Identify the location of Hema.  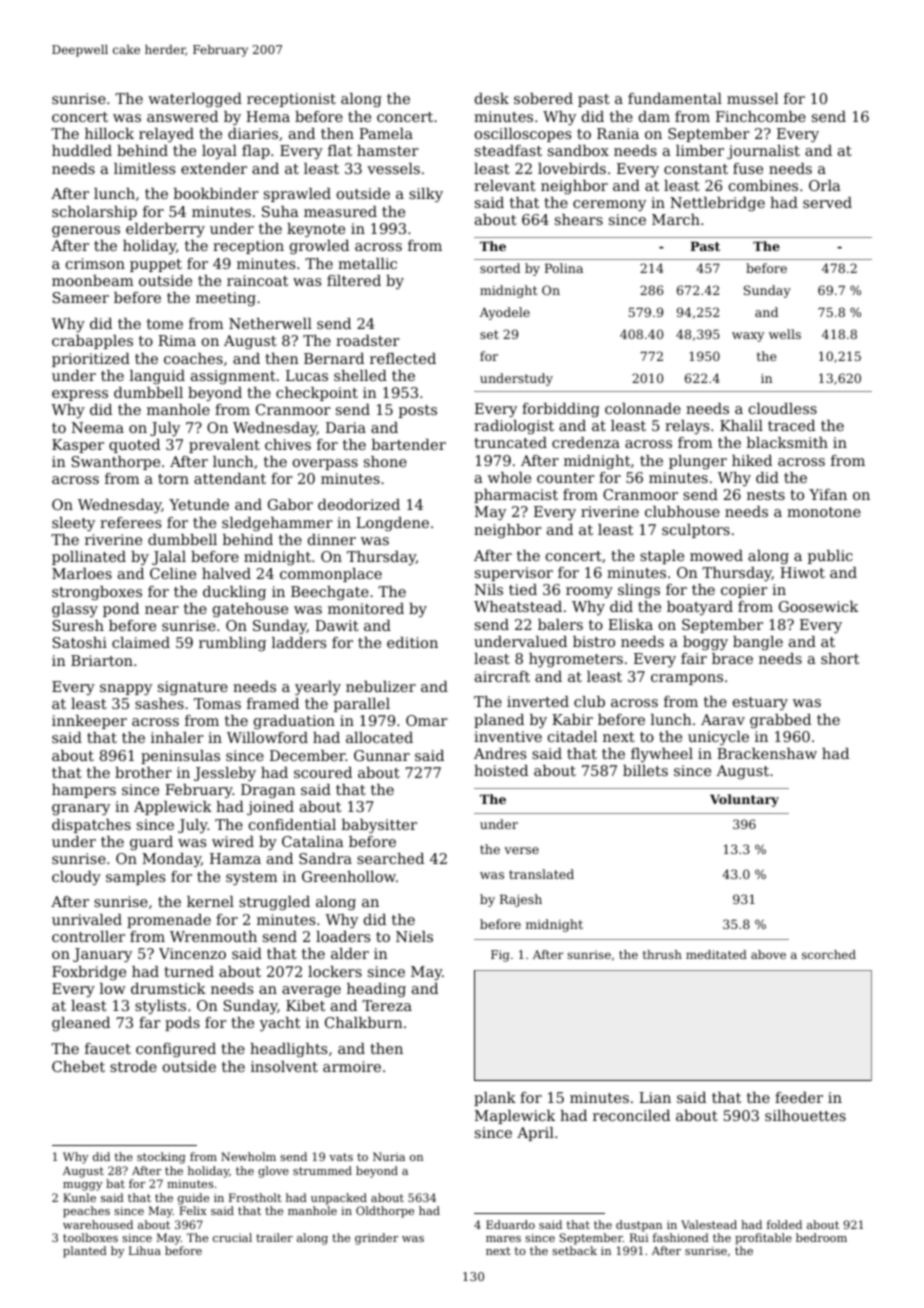
(268, 116).
